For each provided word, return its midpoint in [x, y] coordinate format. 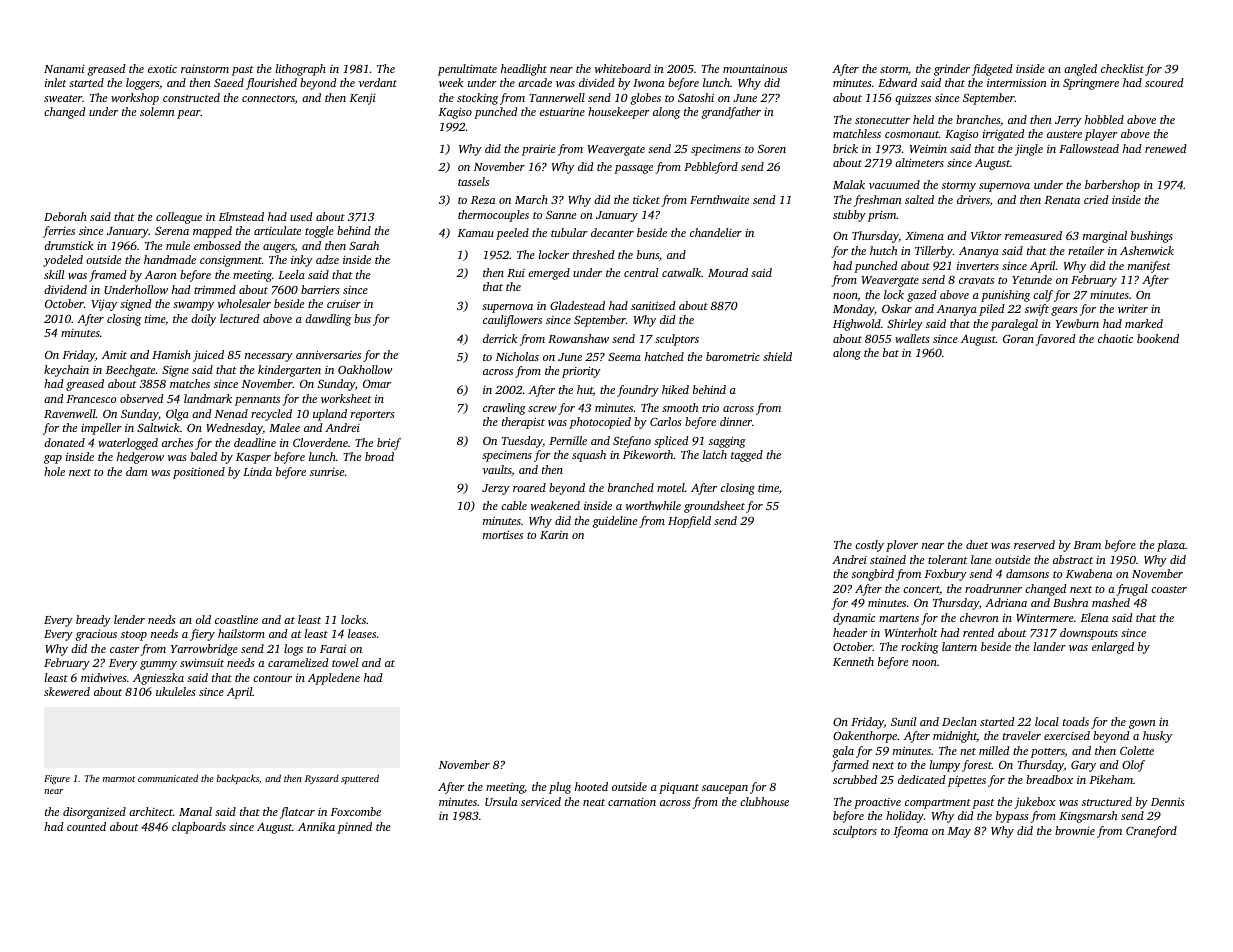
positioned [199, 473]
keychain [66, 371]
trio [710, 407]
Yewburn [1077, 323]
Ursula [501, 801]
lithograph [301, 70]
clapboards [199, 828]
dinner [736, 421]
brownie [1075, 830]
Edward [897, 82]
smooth [680, 407]
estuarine [562, 111]
